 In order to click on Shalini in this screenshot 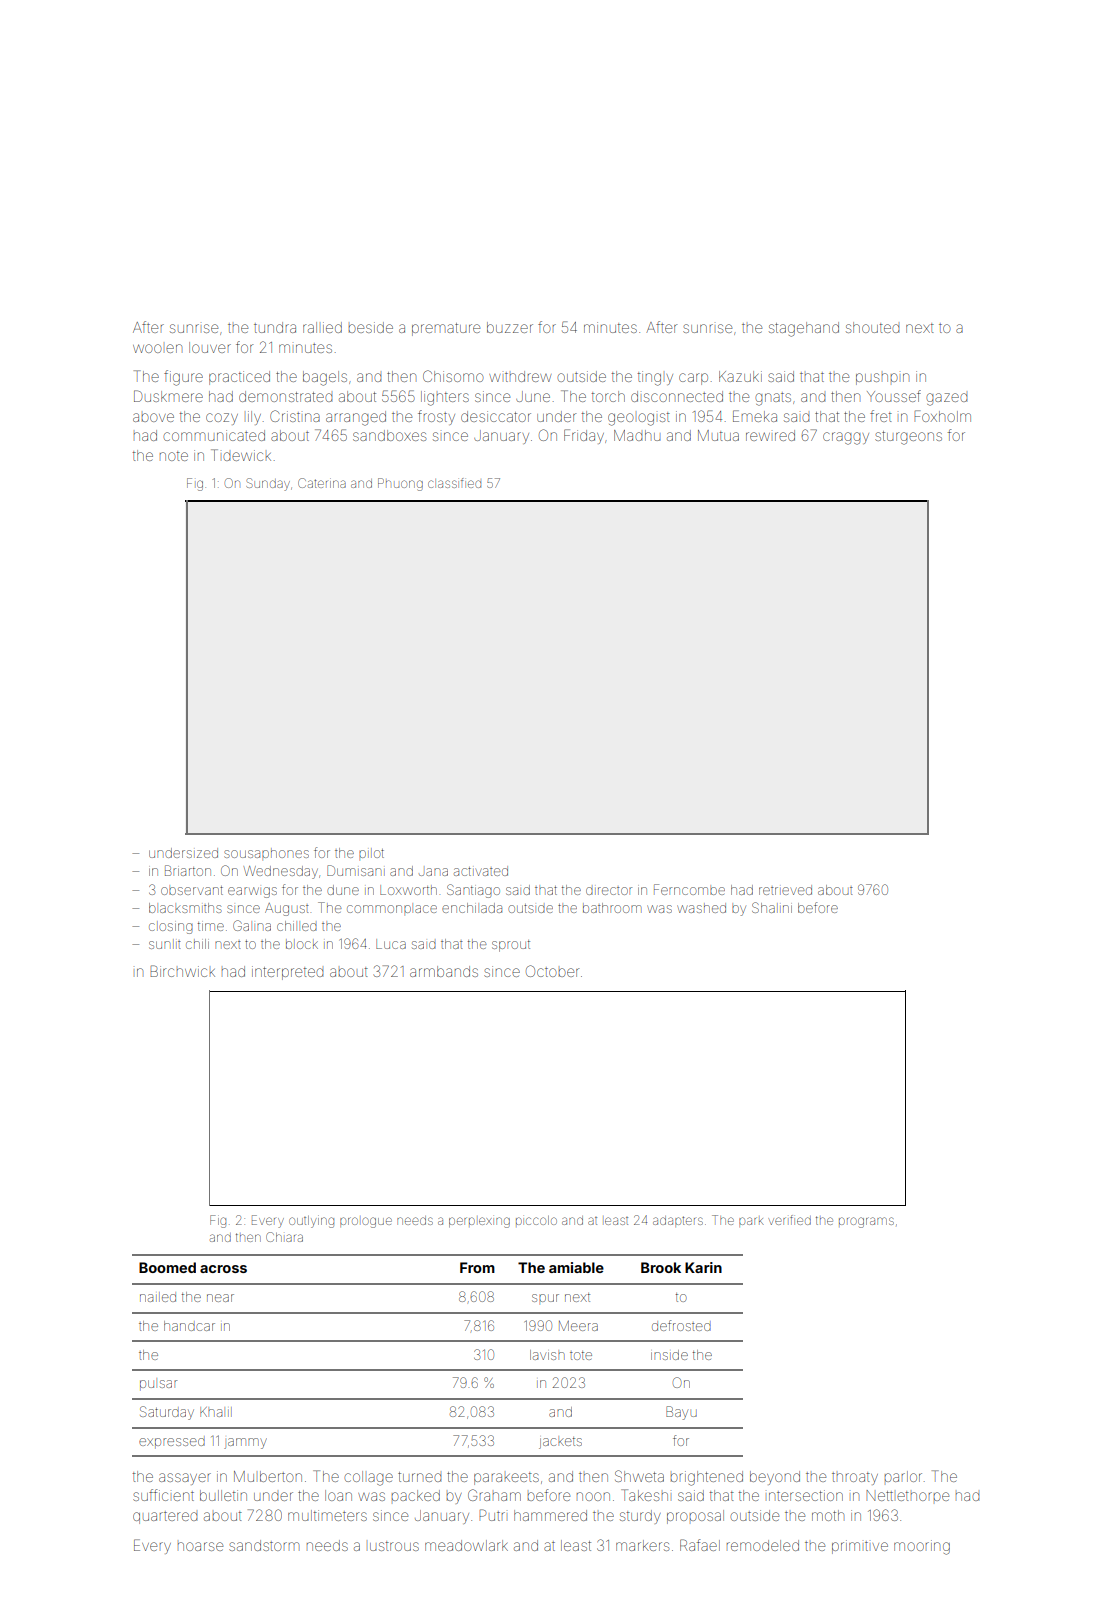, I will do `click(772, 907)`.
